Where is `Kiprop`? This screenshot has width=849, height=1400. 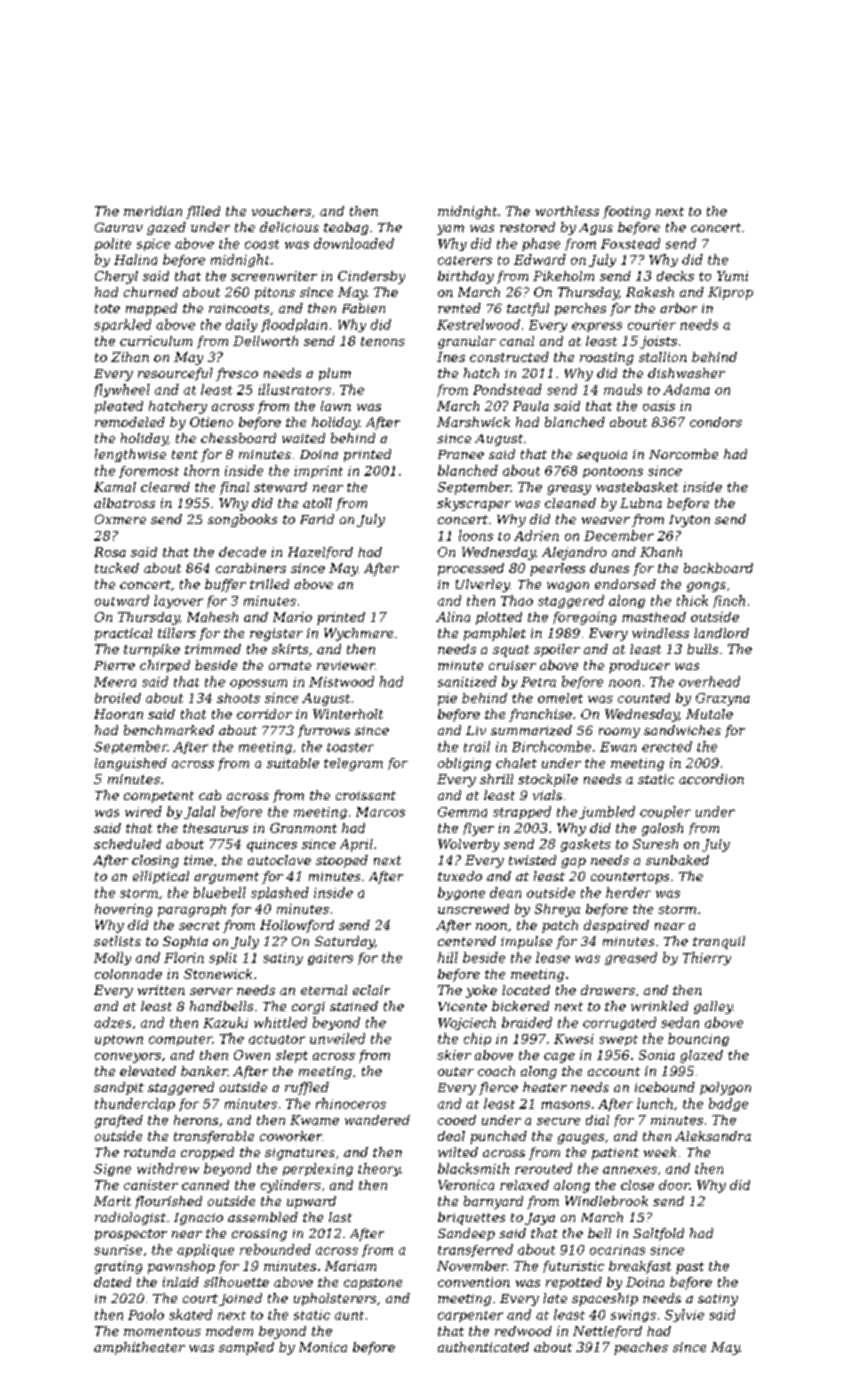 Kiprop is located at coordinates (730, 293).
